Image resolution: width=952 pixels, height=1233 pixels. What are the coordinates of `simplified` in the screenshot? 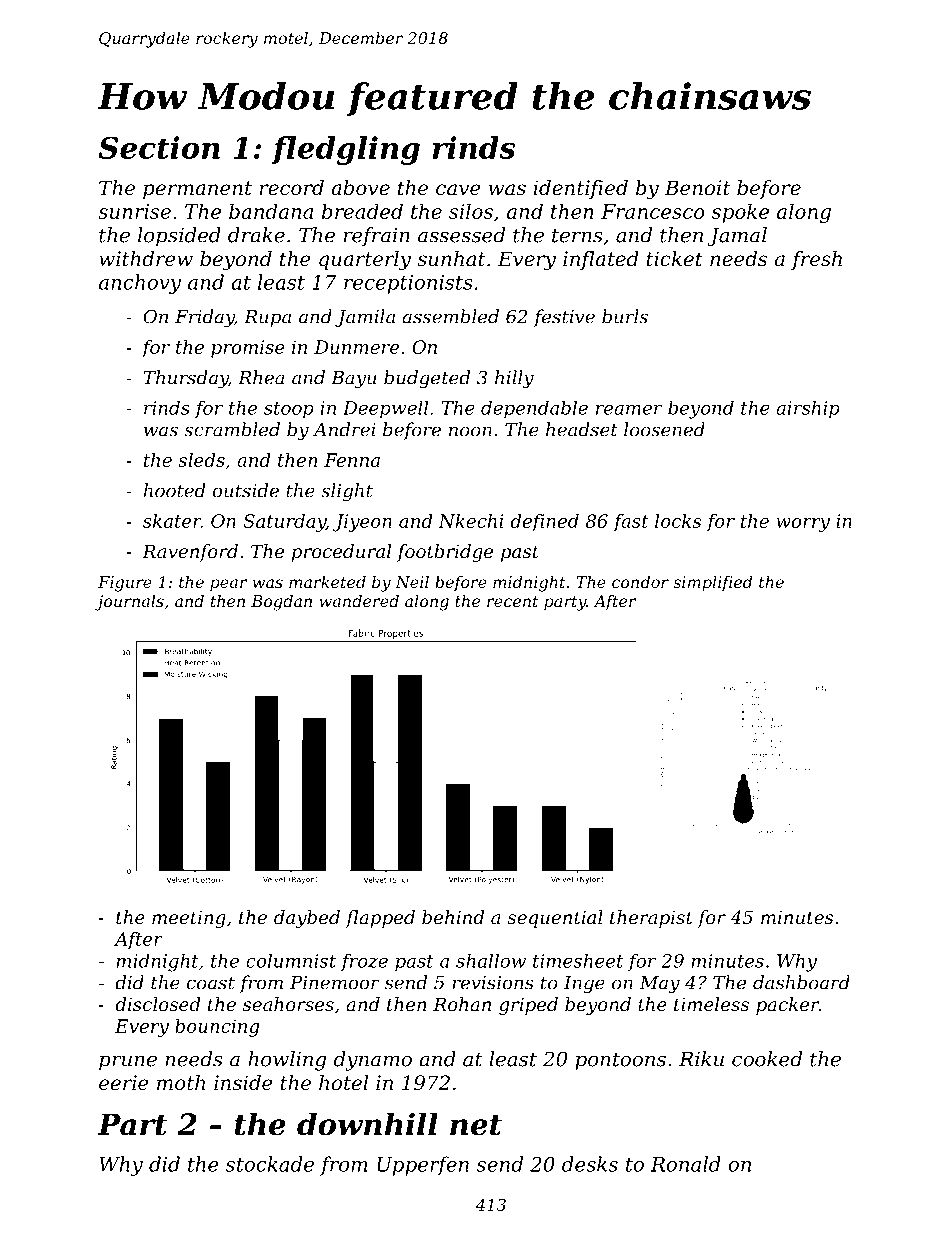 It's located at (713, 584).
